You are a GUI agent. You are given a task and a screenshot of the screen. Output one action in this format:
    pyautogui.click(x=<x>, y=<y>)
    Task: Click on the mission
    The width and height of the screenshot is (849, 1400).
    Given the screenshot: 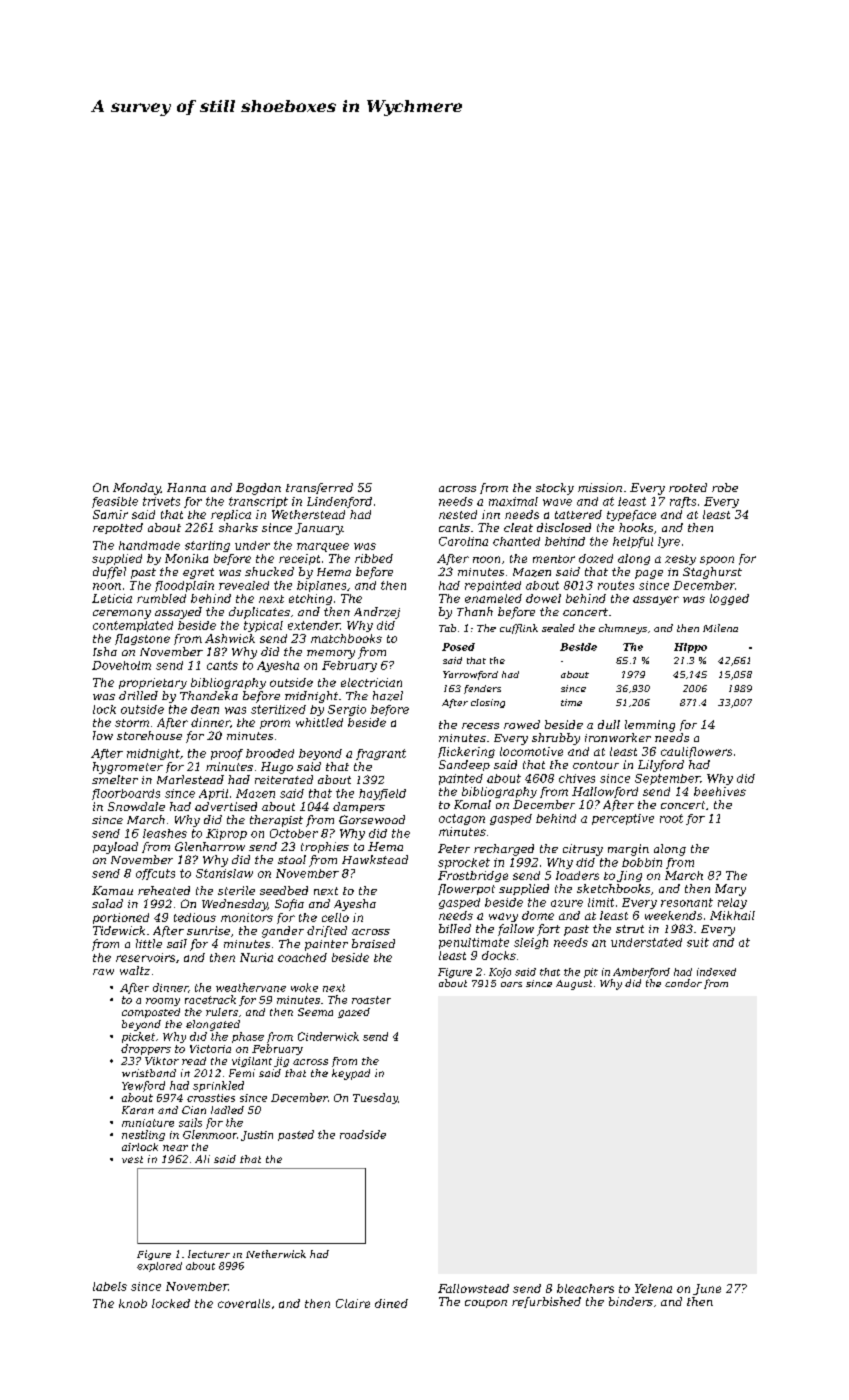 What is the action you would take?
    pyautogui.click(x=600, y=487)
